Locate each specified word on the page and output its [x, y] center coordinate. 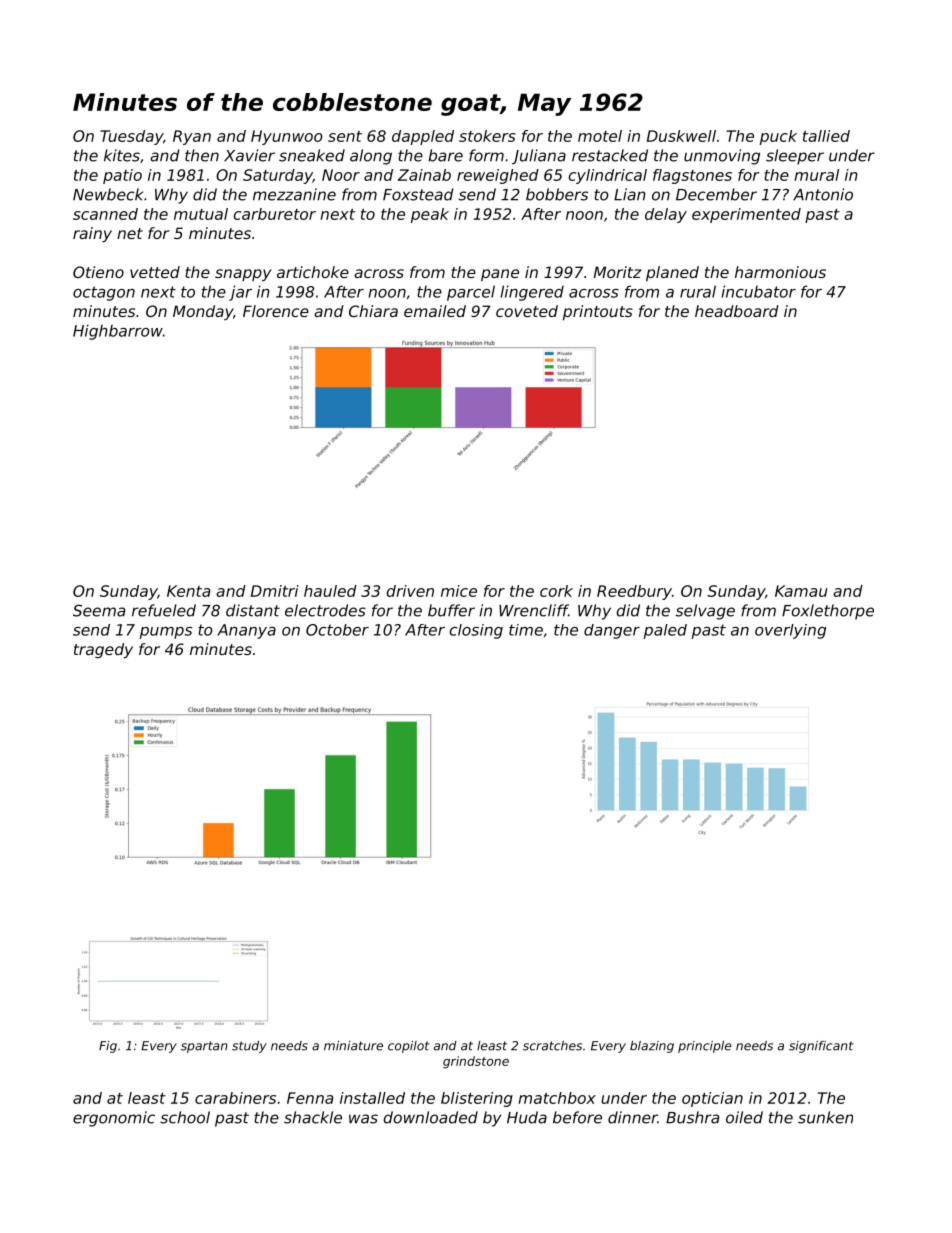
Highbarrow [118, 332]
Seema [99, 610]
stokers [487, 136]
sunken [825, 1117]
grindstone [476, 1062]
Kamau [801, 591]
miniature [353, 1046]
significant [821, 1047]
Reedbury [634, 592]
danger [612, 631]
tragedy [103, 650]
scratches [552, 1046]
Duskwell [681, 136]
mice [459, 591]
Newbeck [108, 194]
